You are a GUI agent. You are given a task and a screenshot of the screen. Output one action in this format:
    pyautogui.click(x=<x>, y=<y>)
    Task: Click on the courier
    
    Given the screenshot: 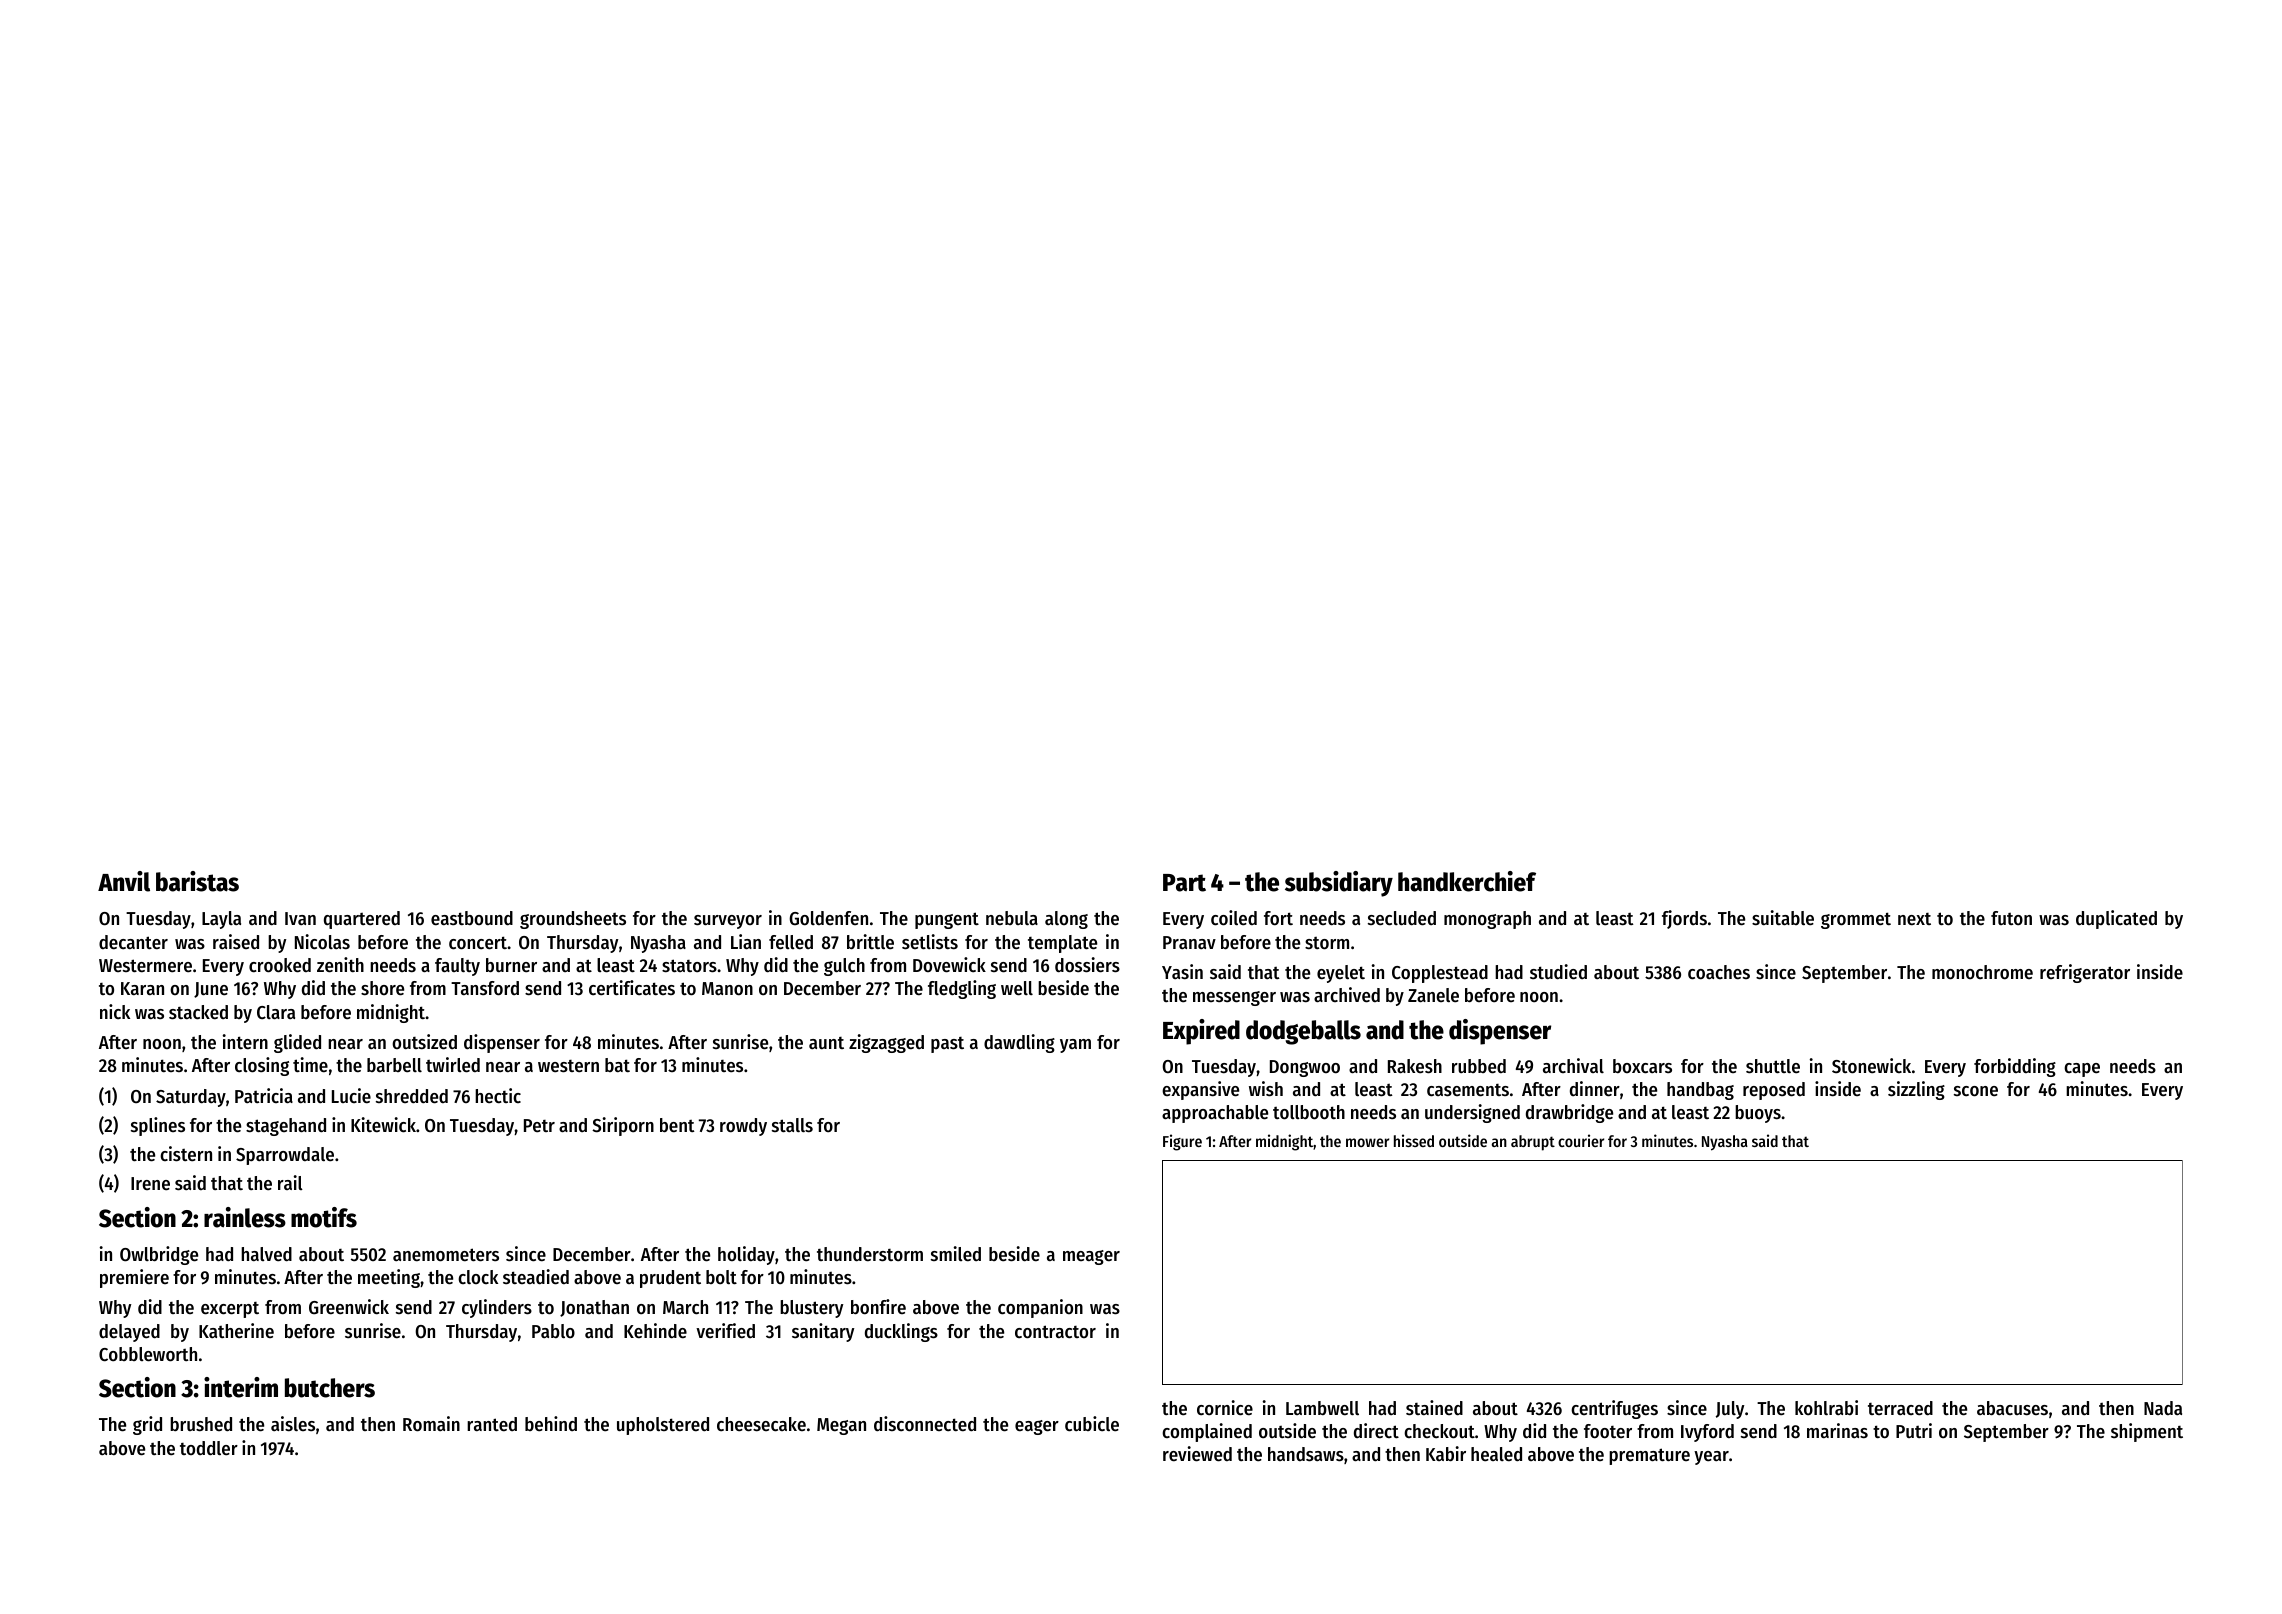 What is the action you would take?
    pyautogui.click(x=1581, y=1140)
